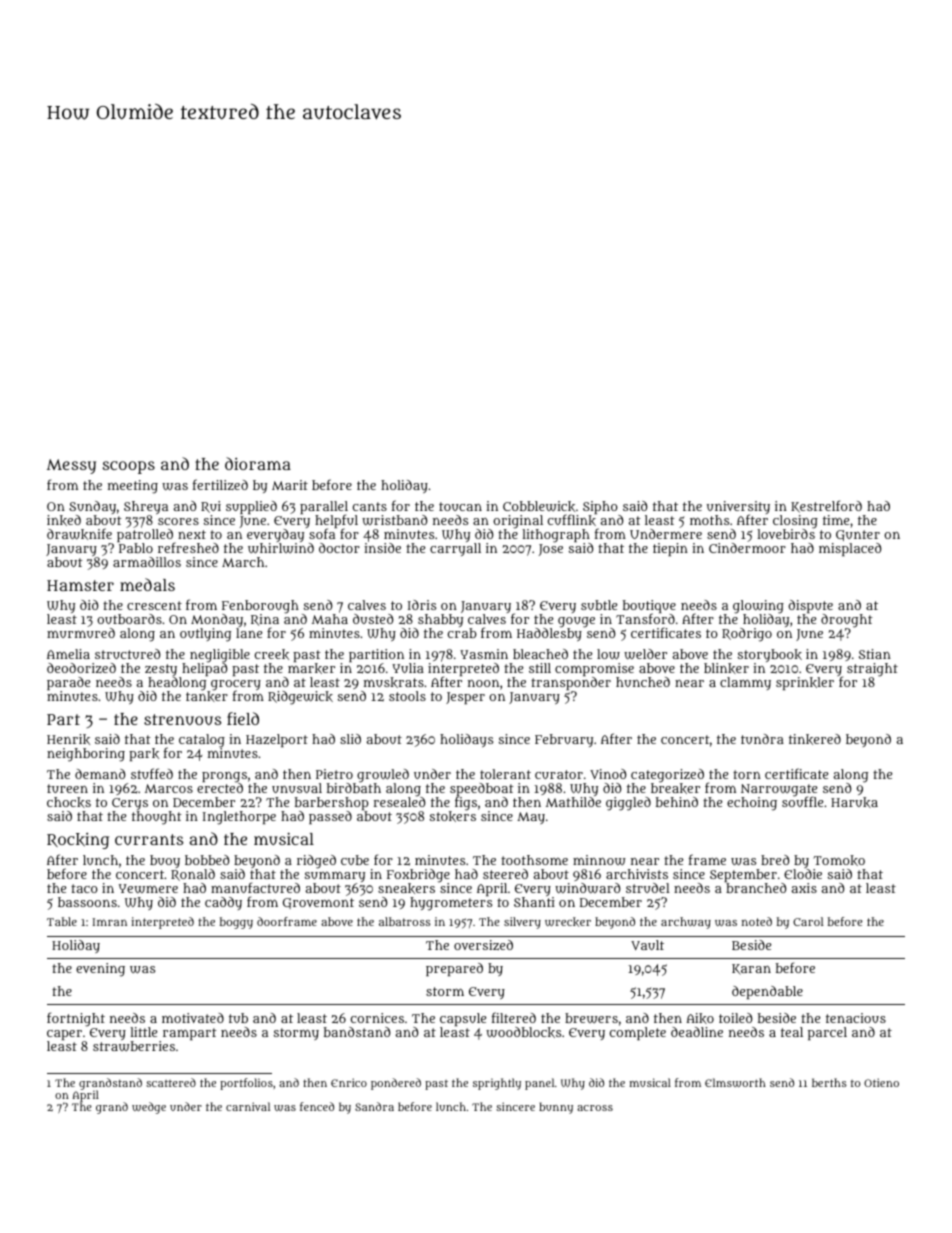 The image size is (952, 1233). I want to click on bred, so click(775, 860).
